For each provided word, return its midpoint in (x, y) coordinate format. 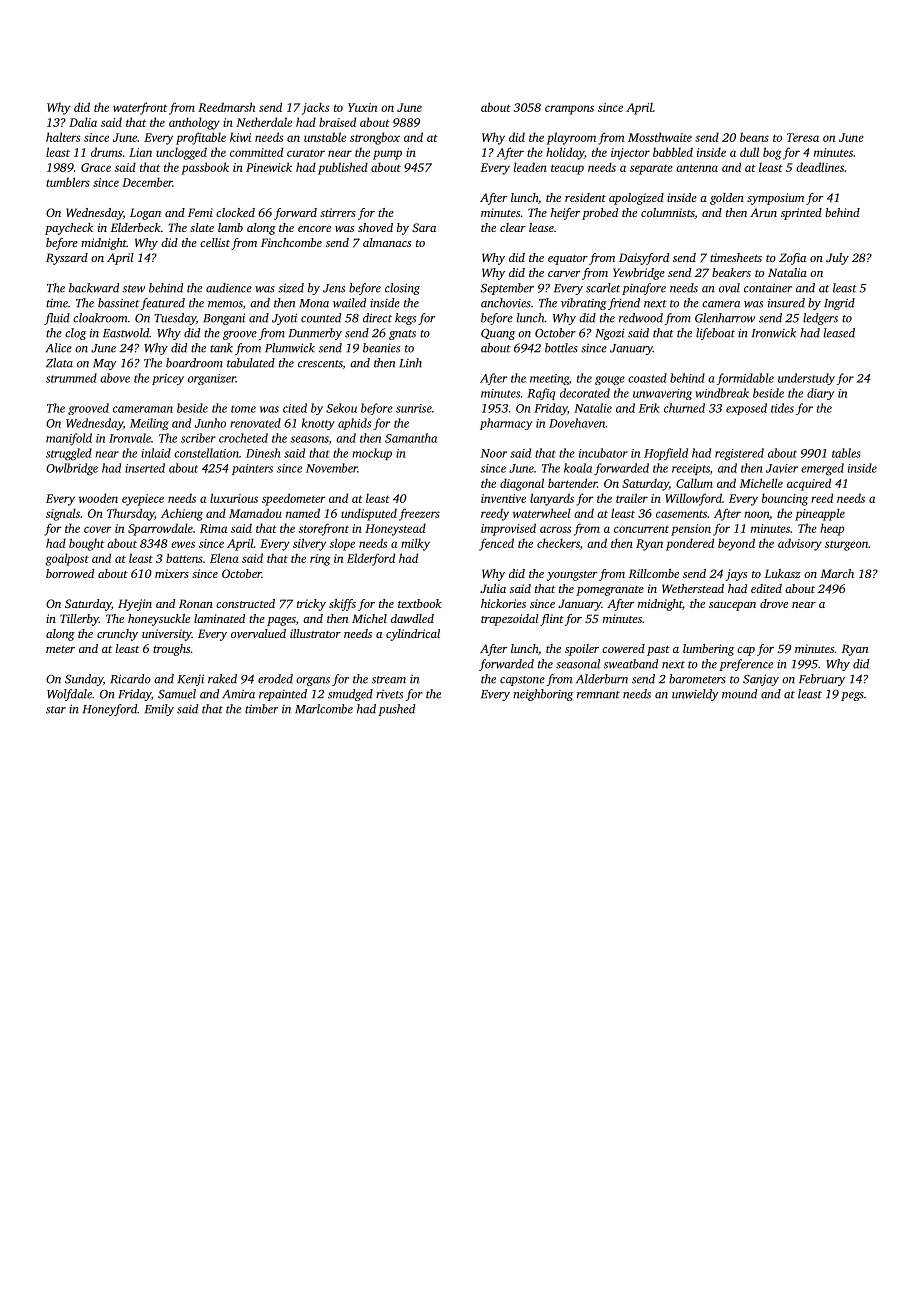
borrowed (70, 573)
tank (221, 348)
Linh (410, 363)
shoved (375, 227)
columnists (668, 213)
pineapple (820, 514)
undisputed (369, 514)
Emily (159, 710)
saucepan (732, 606)
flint (552, 620)
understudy (806, 379)
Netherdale (264, 122)
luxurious (234, 498)
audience (229, 288)
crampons (569, 110)
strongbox (375, 138)
